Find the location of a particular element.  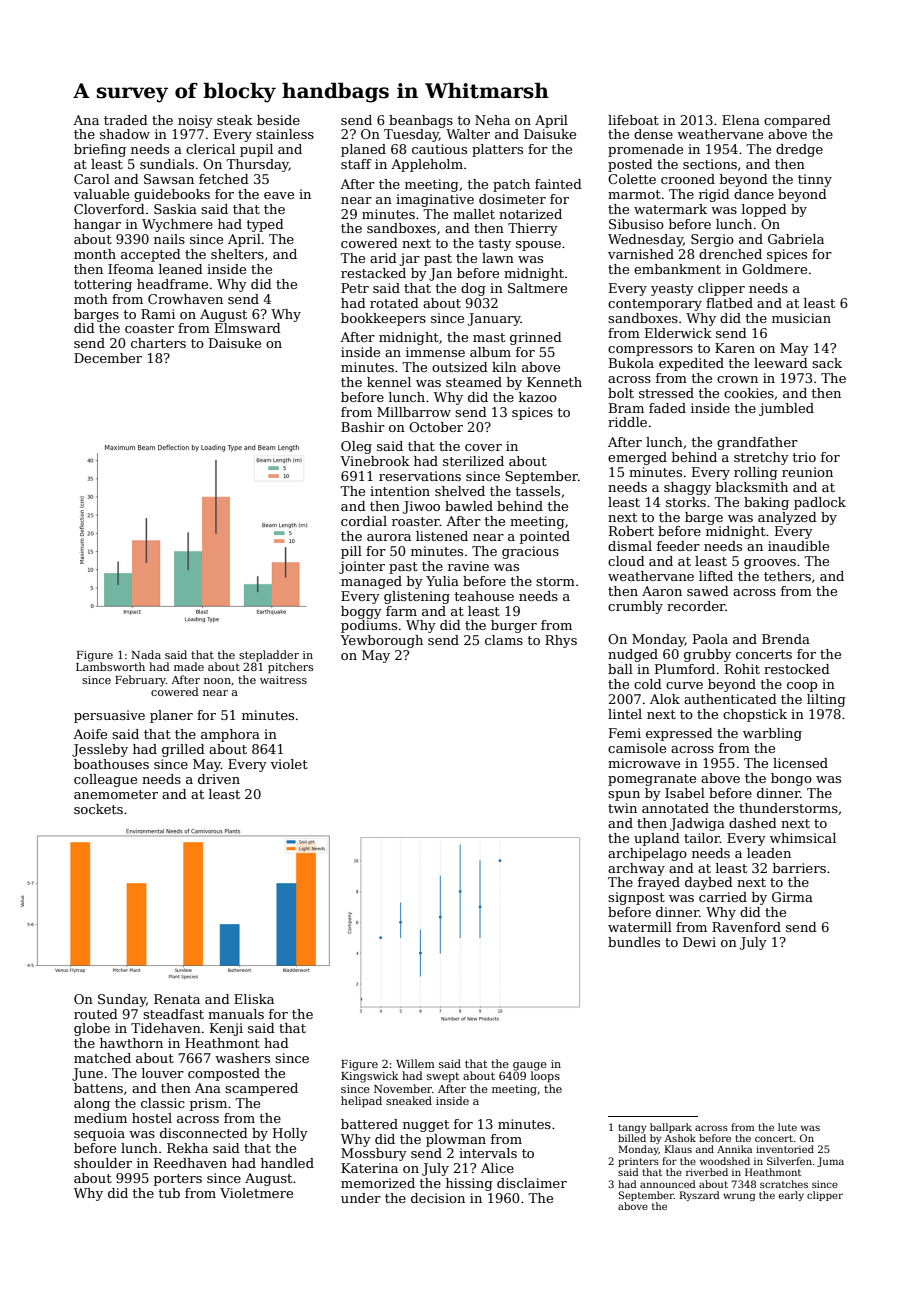

flatbed is located at coordinates (729, 303).
